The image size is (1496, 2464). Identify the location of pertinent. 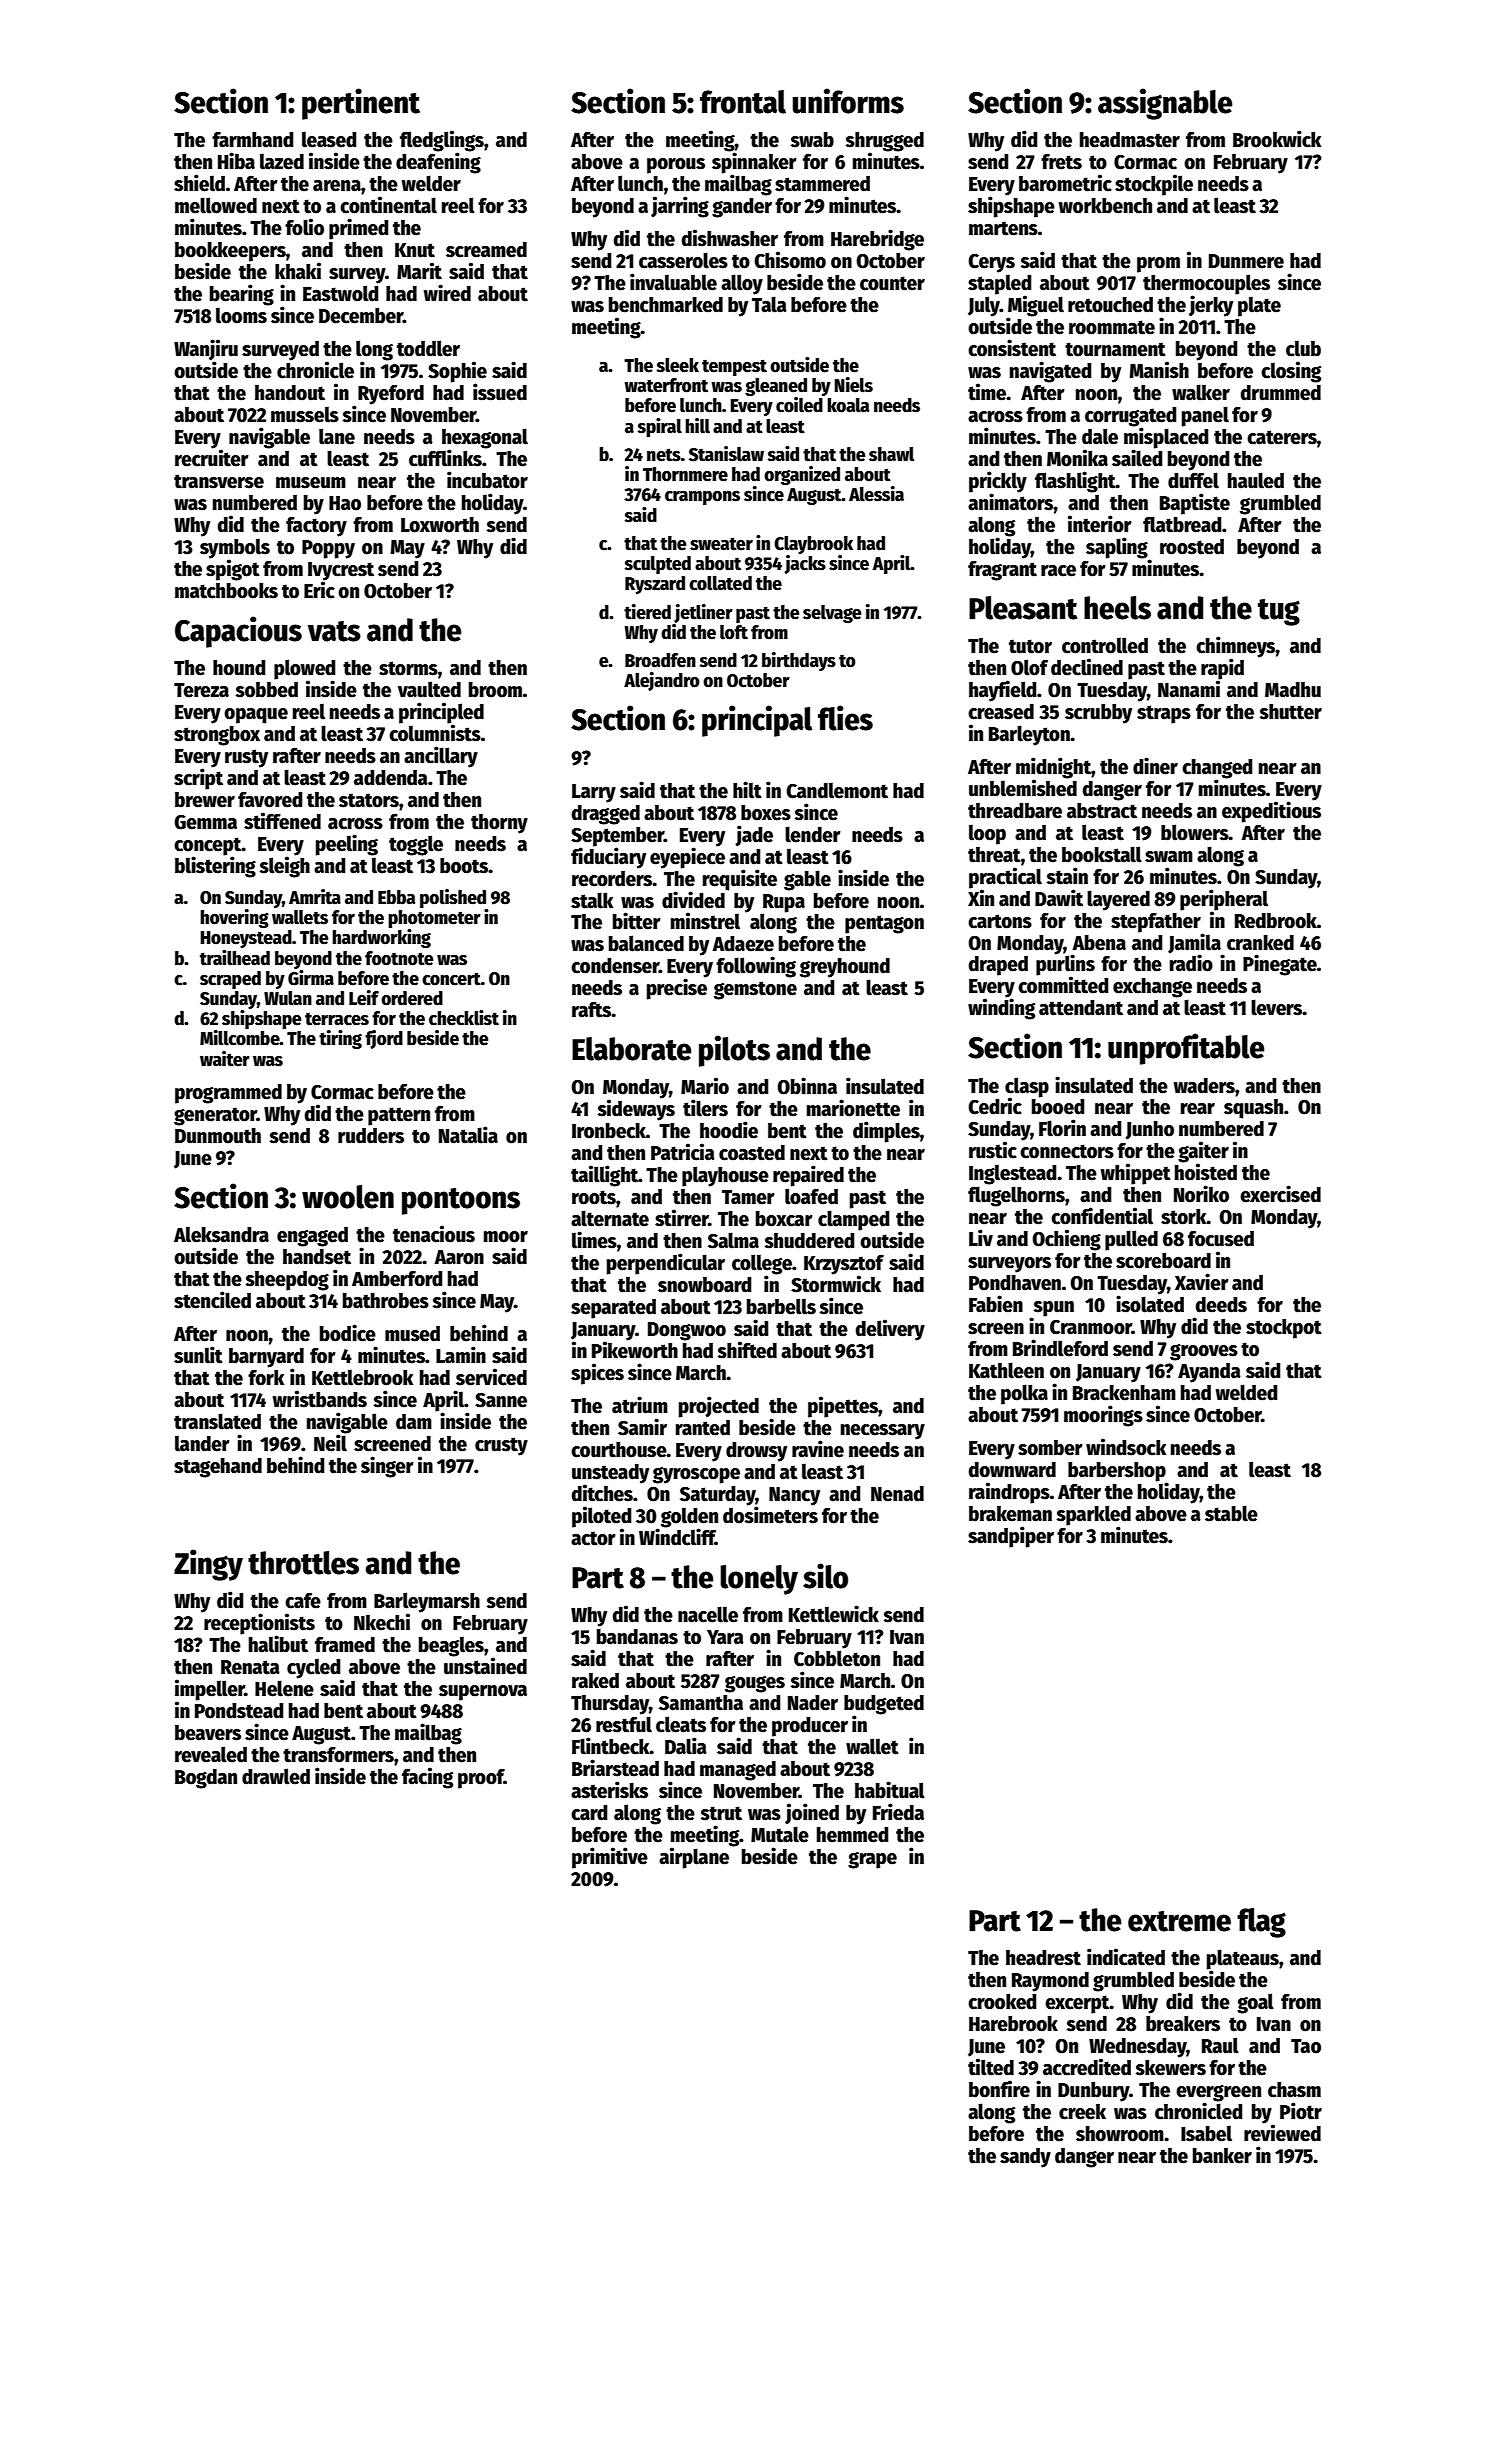
(361, 104).
